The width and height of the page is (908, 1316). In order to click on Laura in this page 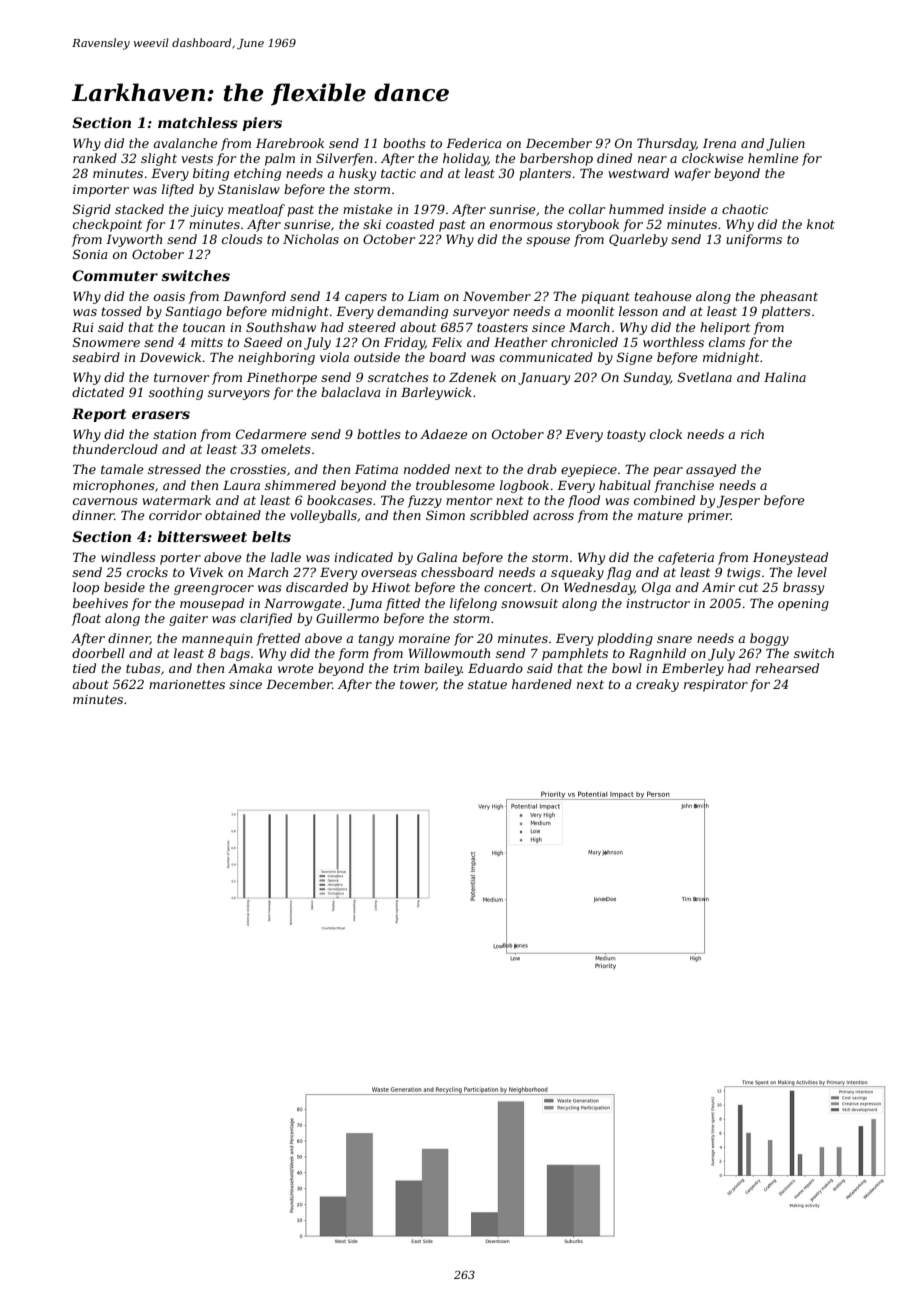, I will do `click(241, 485)`.
